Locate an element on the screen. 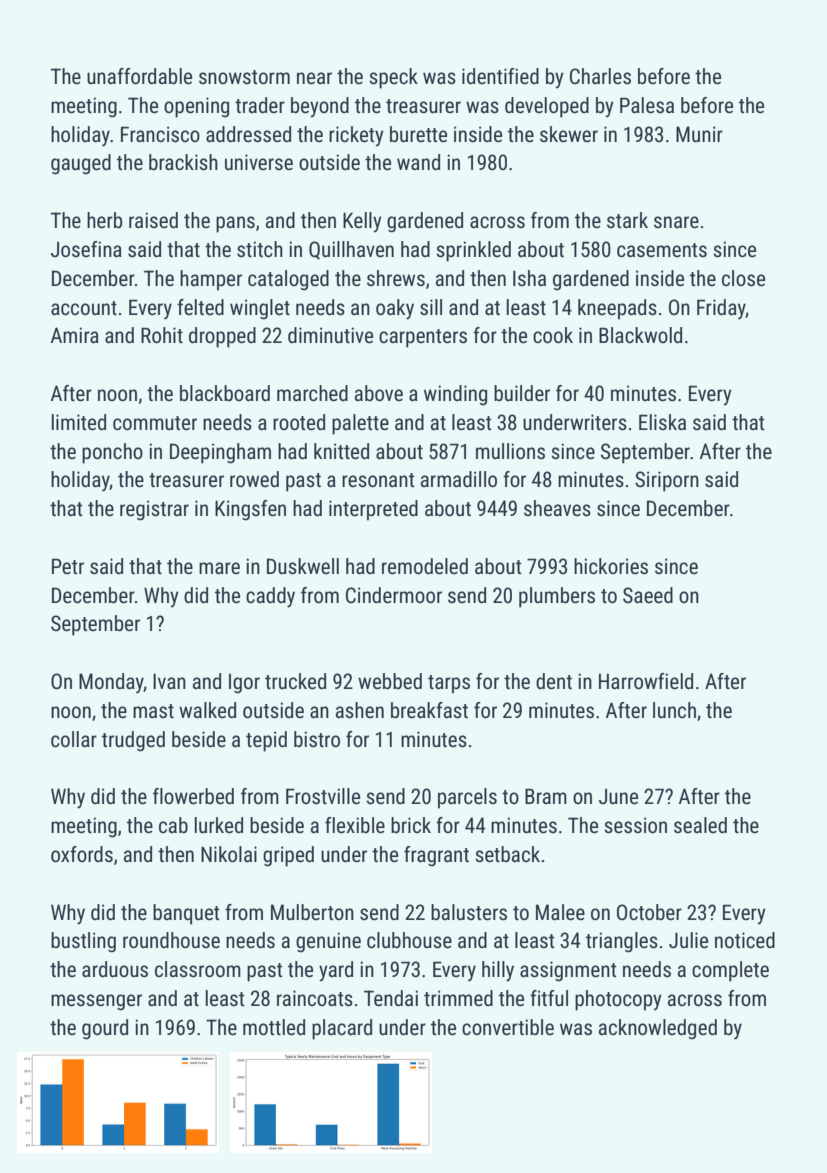 This screenshot has height=1173, width=827. stitch is located at coordinates (260, 249).
